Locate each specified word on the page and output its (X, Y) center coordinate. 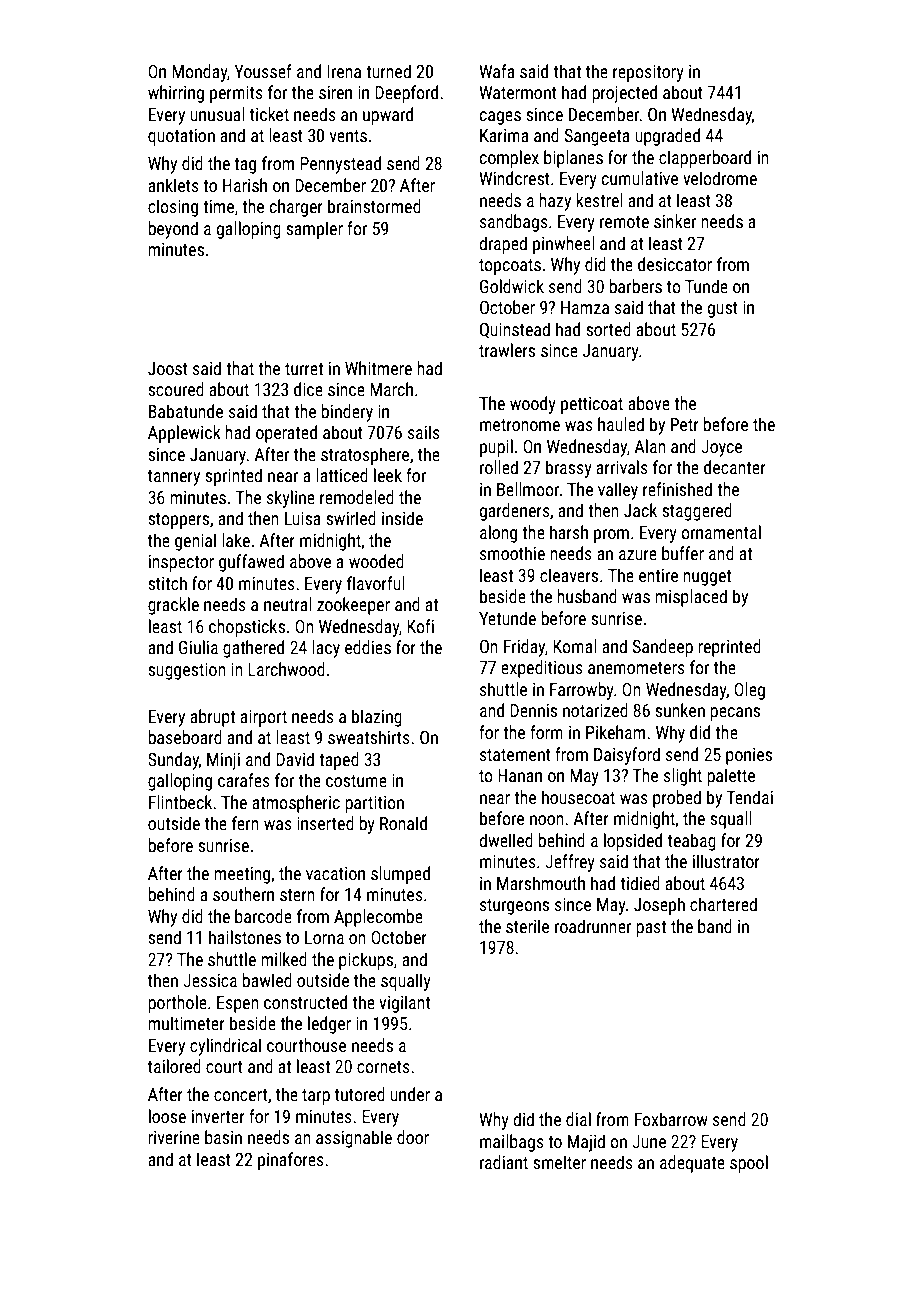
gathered (253, 649)
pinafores (291, 1161)
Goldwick (512, 286)
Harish (245, 185)
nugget (707, 578)
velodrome (720, 178)
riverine (174, 1137)
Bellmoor (528, 489)
